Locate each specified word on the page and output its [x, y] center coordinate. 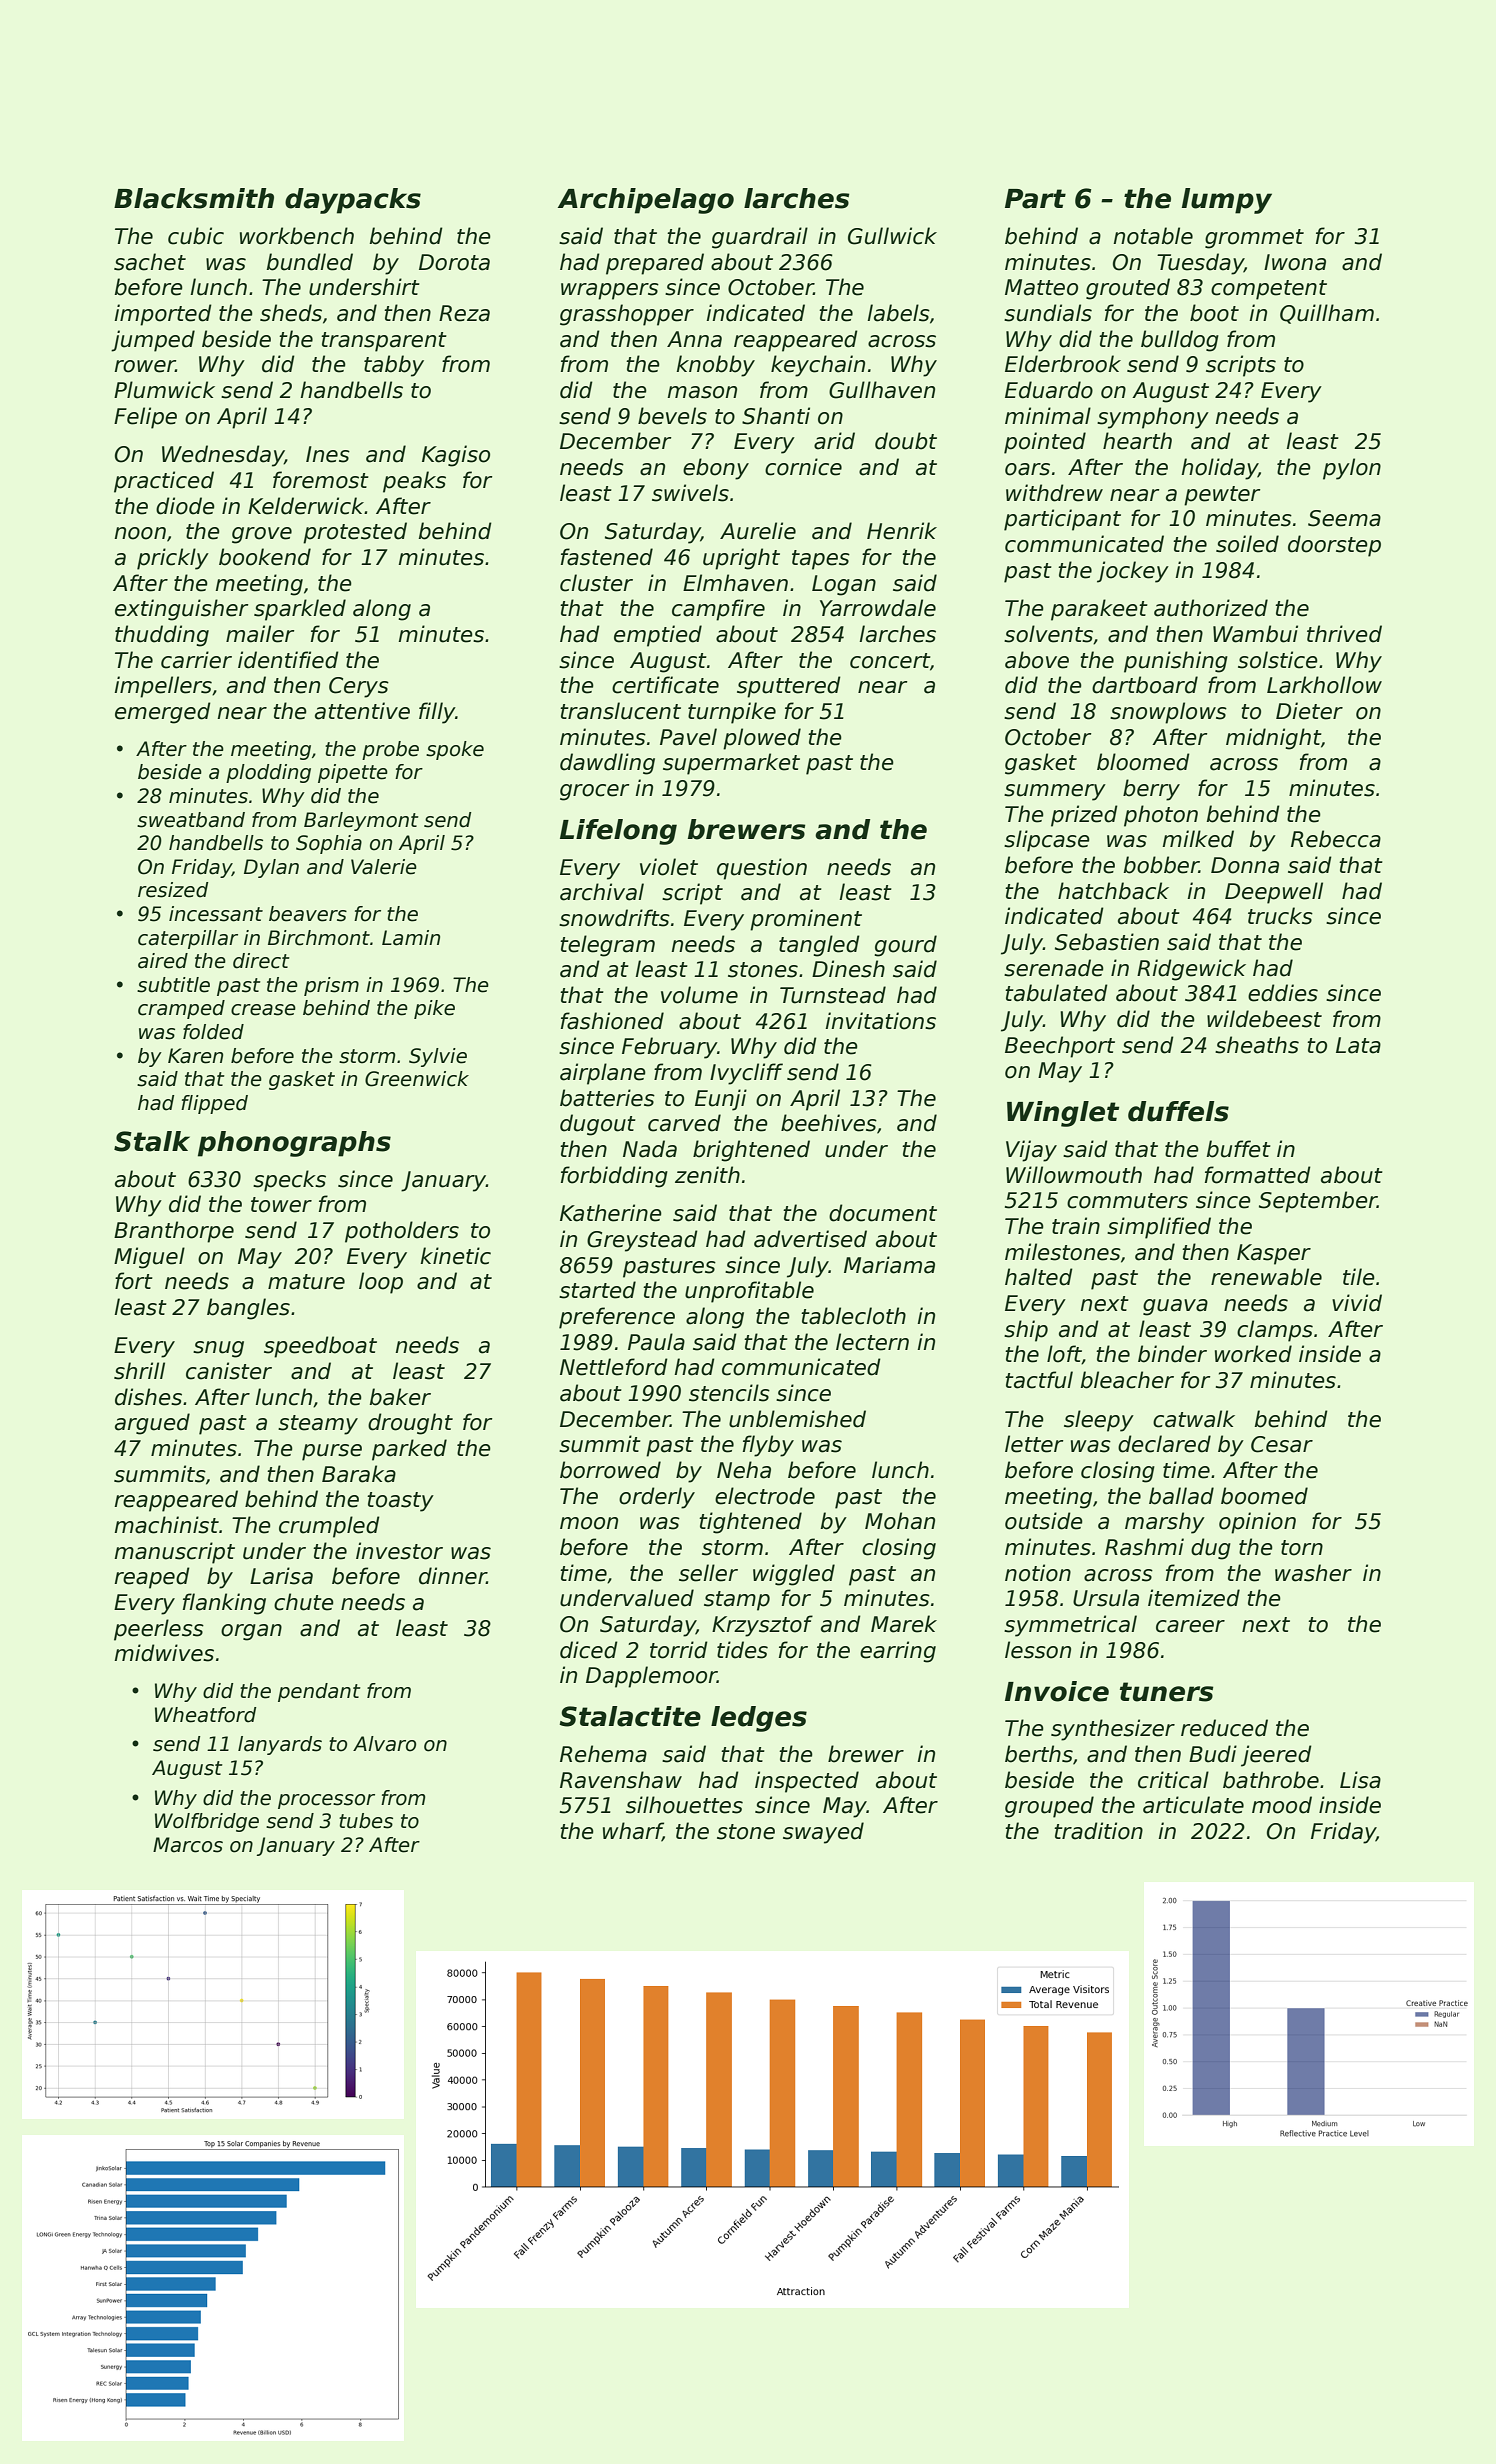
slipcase [1047, 841]
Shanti [776, 416]
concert [890, 661]
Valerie [384, 867]
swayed [823, 1833]
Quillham [1327, 314]
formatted [1258, 1175]
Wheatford [205, 1715]
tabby [394, 366]
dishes [148, 1397]
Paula [656, 1342]
